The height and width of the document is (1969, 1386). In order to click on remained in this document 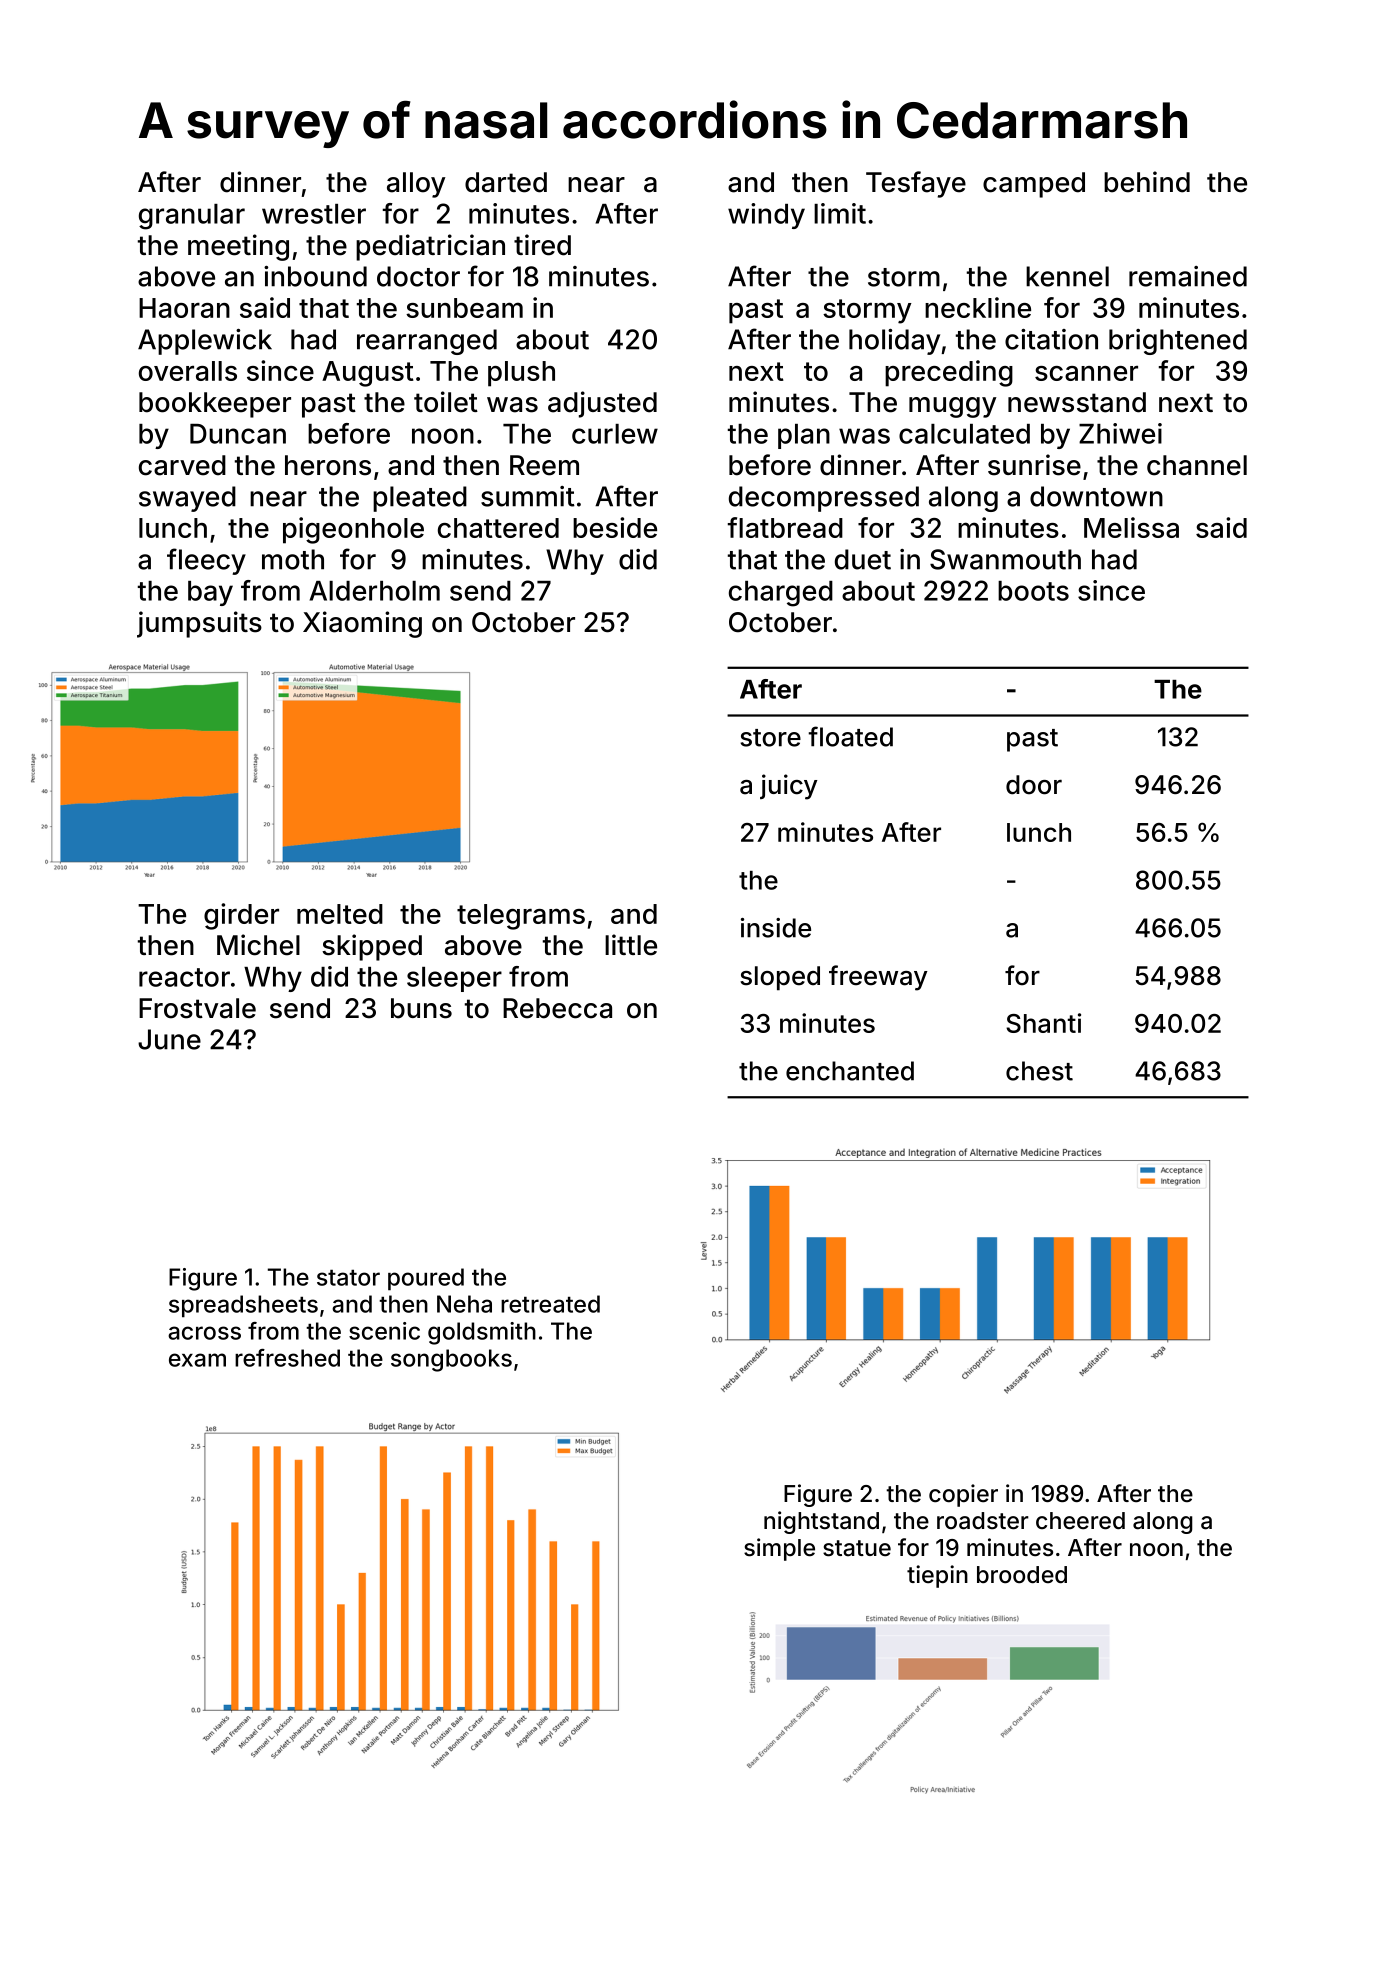, I will do `click(1188, 276)`.
